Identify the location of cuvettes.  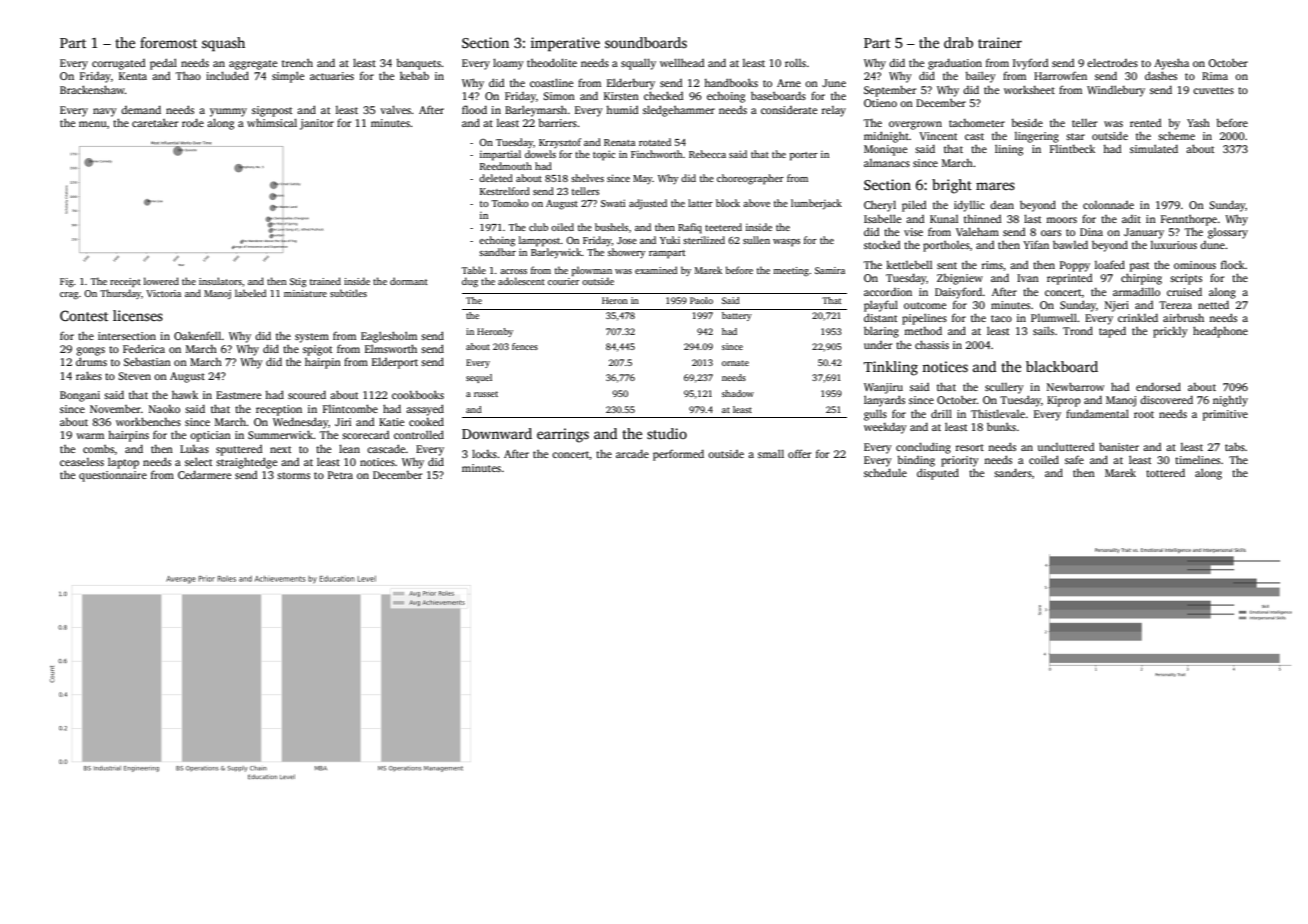
(1213, 90).
